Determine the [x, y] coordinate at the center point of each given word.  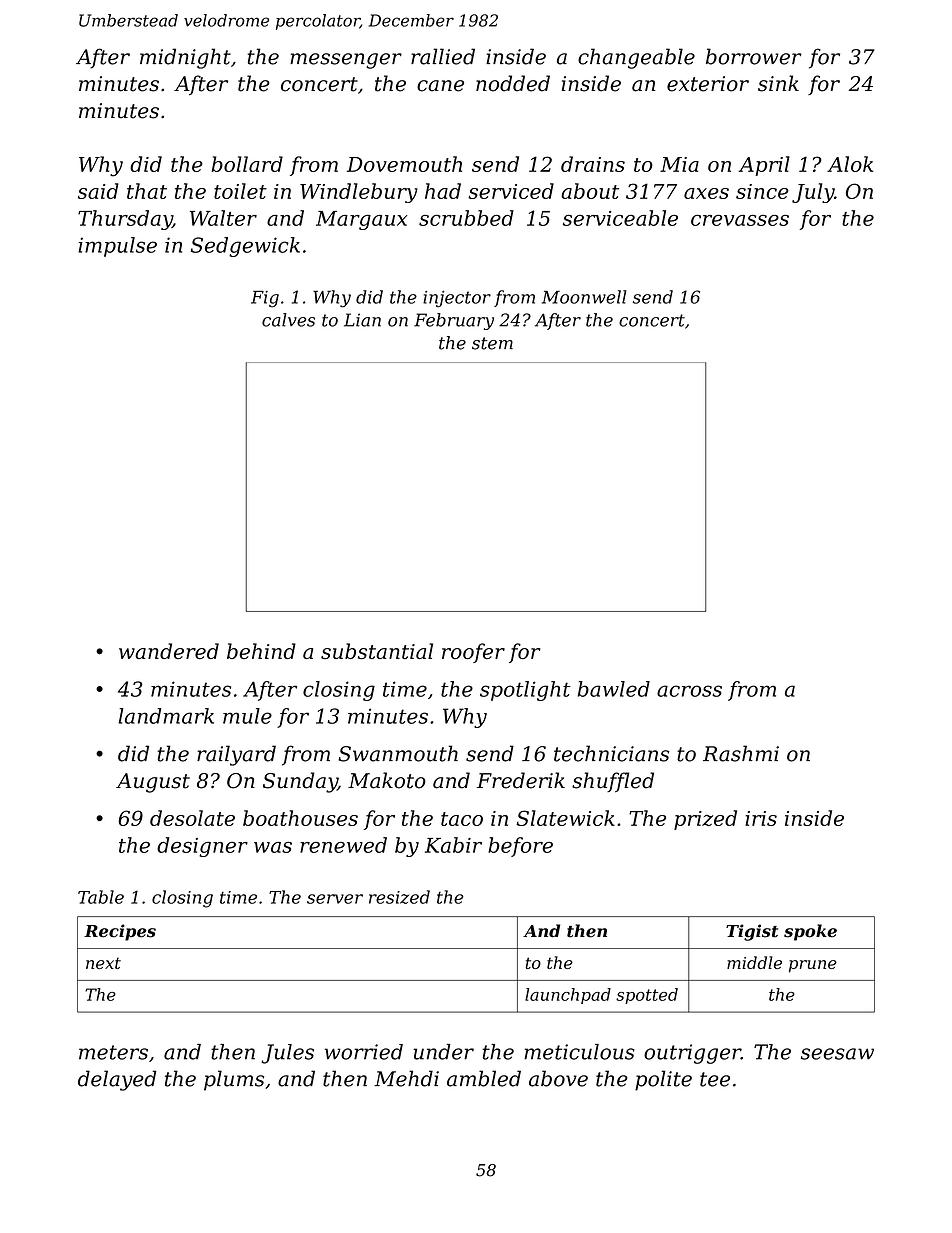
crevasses [740, 220]
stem [492, 343]
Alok [850, 164]
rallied [443, 56]
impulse [117, 247]
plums [234, 1080]
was [273, 847]
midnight [185, 58]
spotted [647, 996]
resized [399, 897]
